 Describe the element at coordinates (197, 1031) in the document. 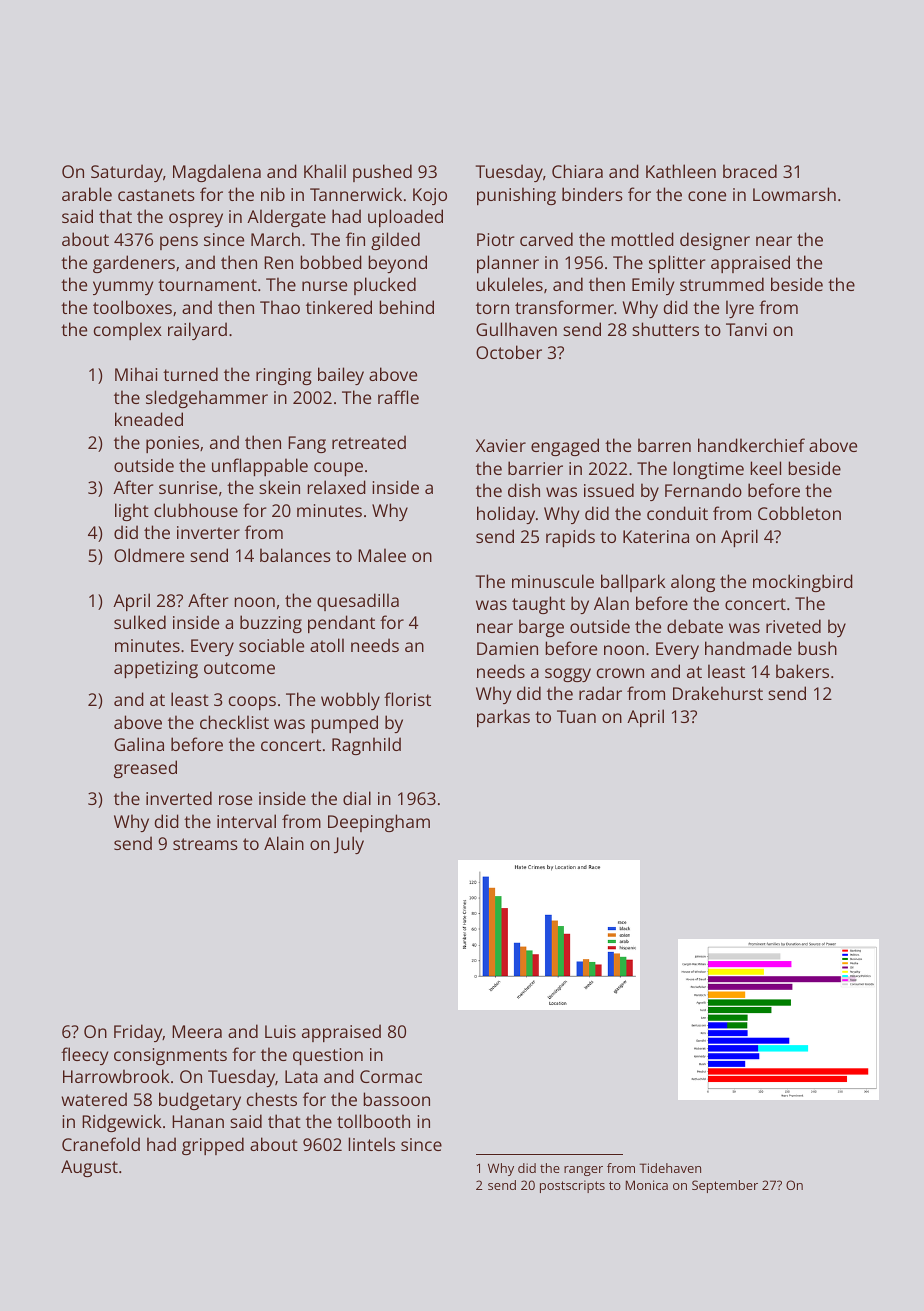

I see `Meera` at that location.
